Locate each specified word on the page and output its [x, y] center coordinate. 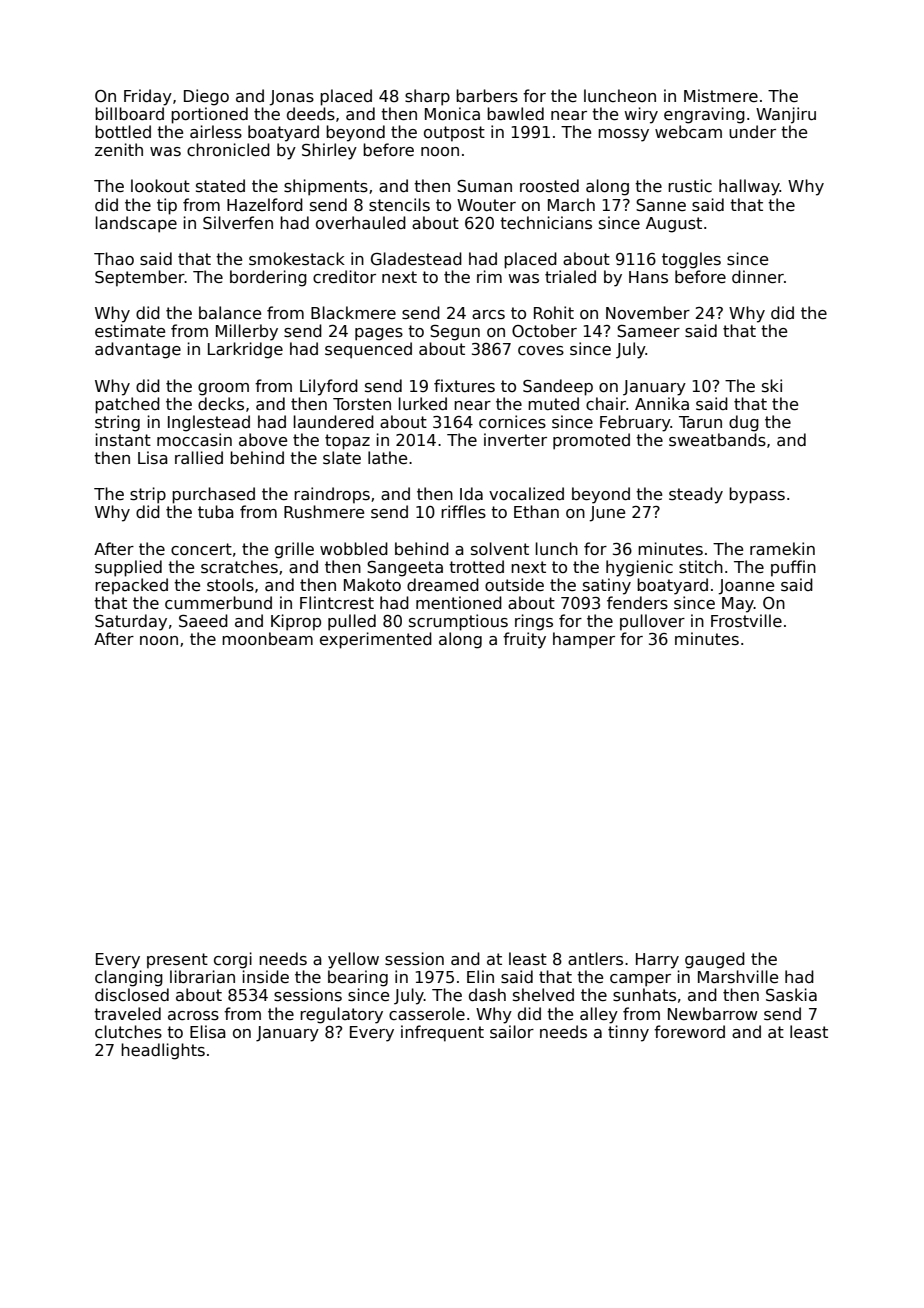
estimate [130, 331]
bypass [757, 495]
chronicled [228, 150]
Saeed [203, 621]
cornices [512, 422]
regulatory [341, 1015]
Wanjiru [786, 115]
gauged [715, 960]
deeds [311, 114]
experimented [376, 640]
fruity [524, 640]
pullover [652, 622]
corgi [233, 960]
